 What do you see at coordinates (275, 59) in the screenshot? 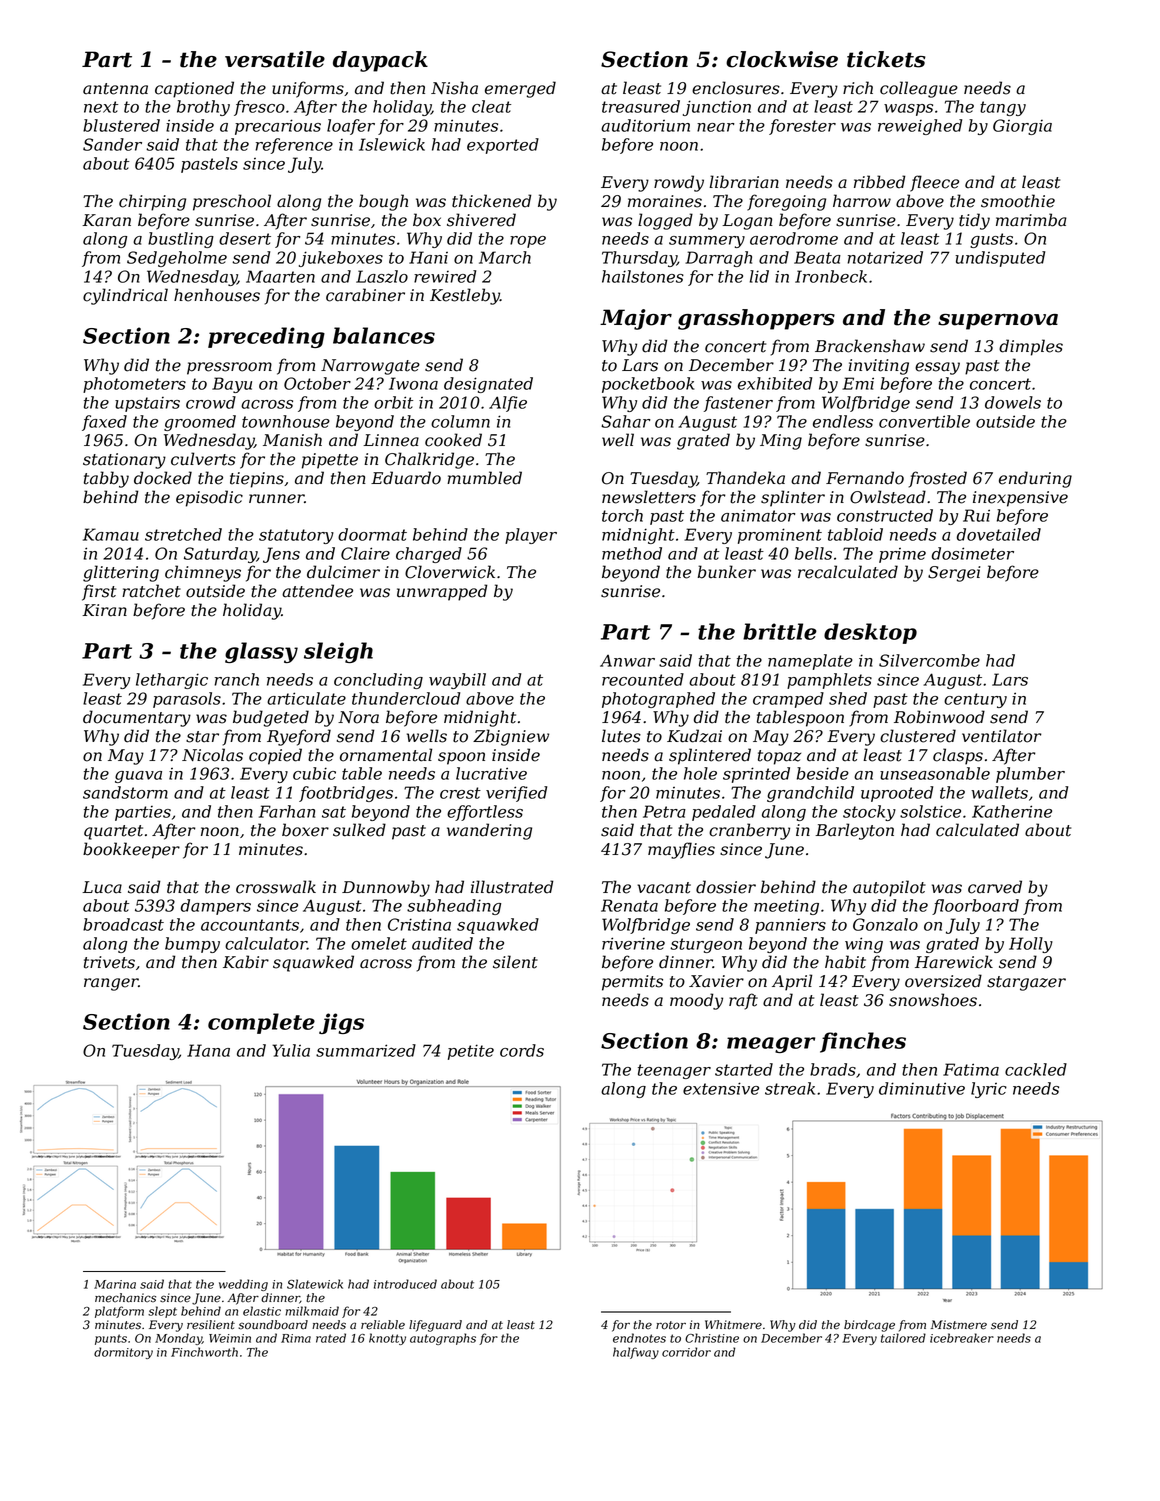
I see `versatile` at bounding box center [275, 59].
